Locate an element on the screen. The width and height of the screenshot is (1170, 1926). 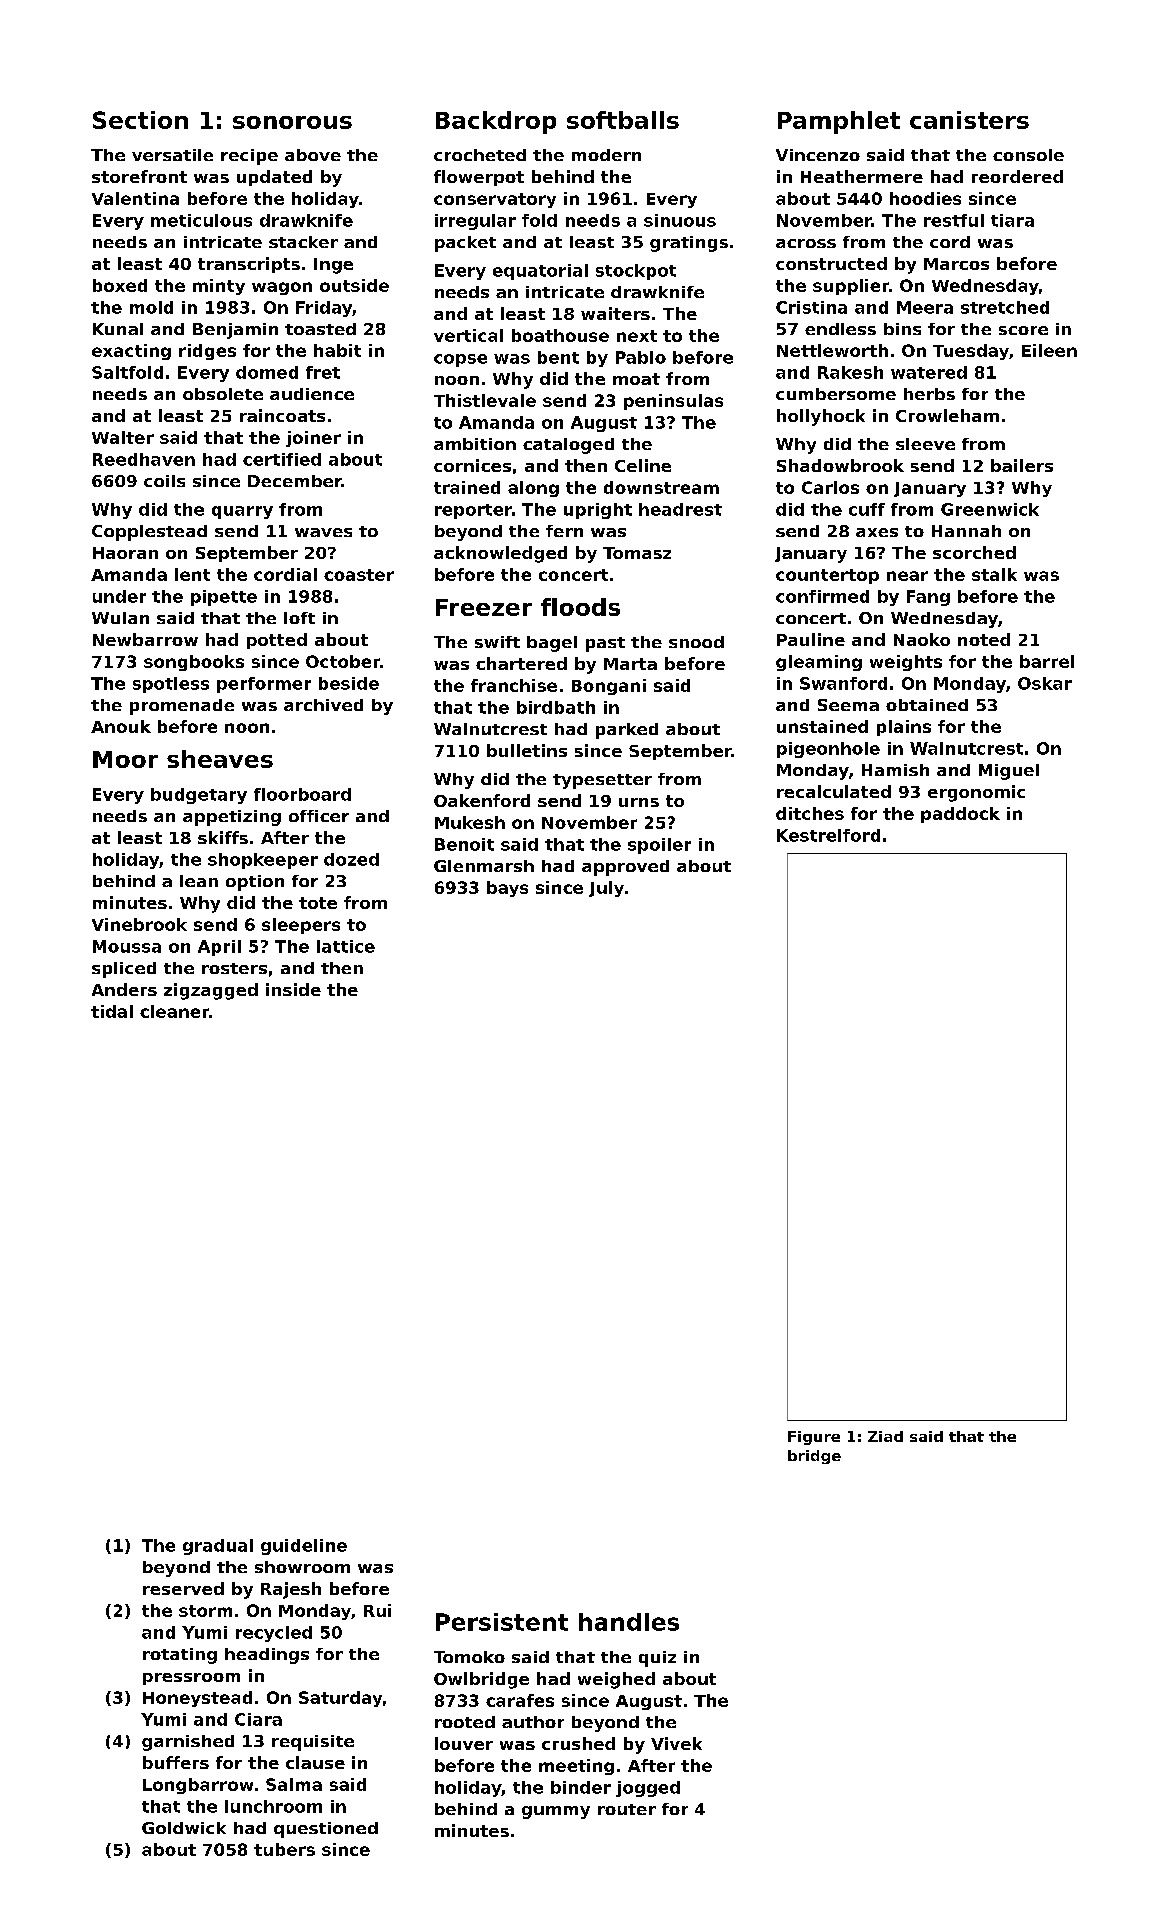
barrel is located at coordinates (1047, 661).
